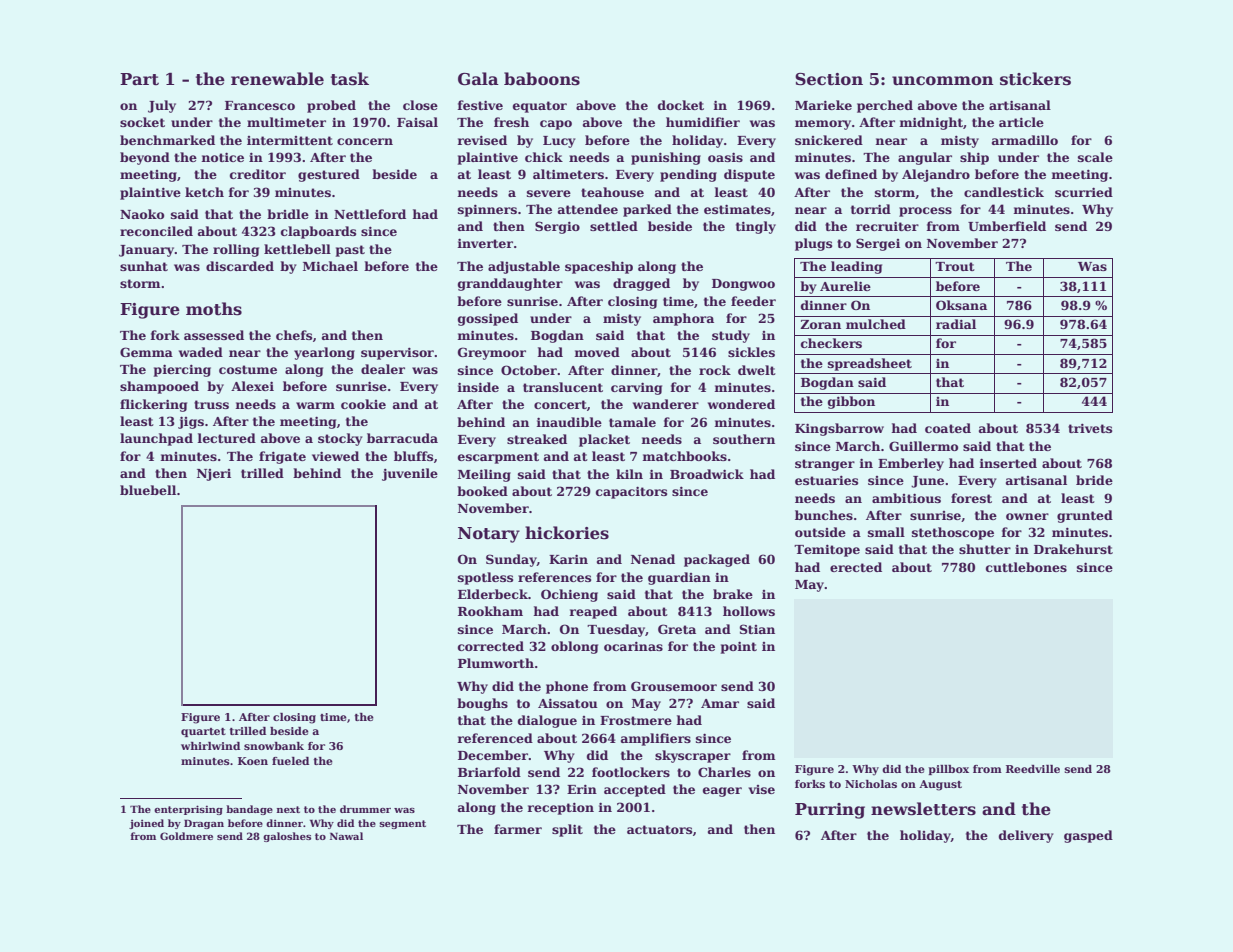 Image resolution: width=1233 pixels, height=952 pixels. I want to click on actuators, so click(659, 829).
